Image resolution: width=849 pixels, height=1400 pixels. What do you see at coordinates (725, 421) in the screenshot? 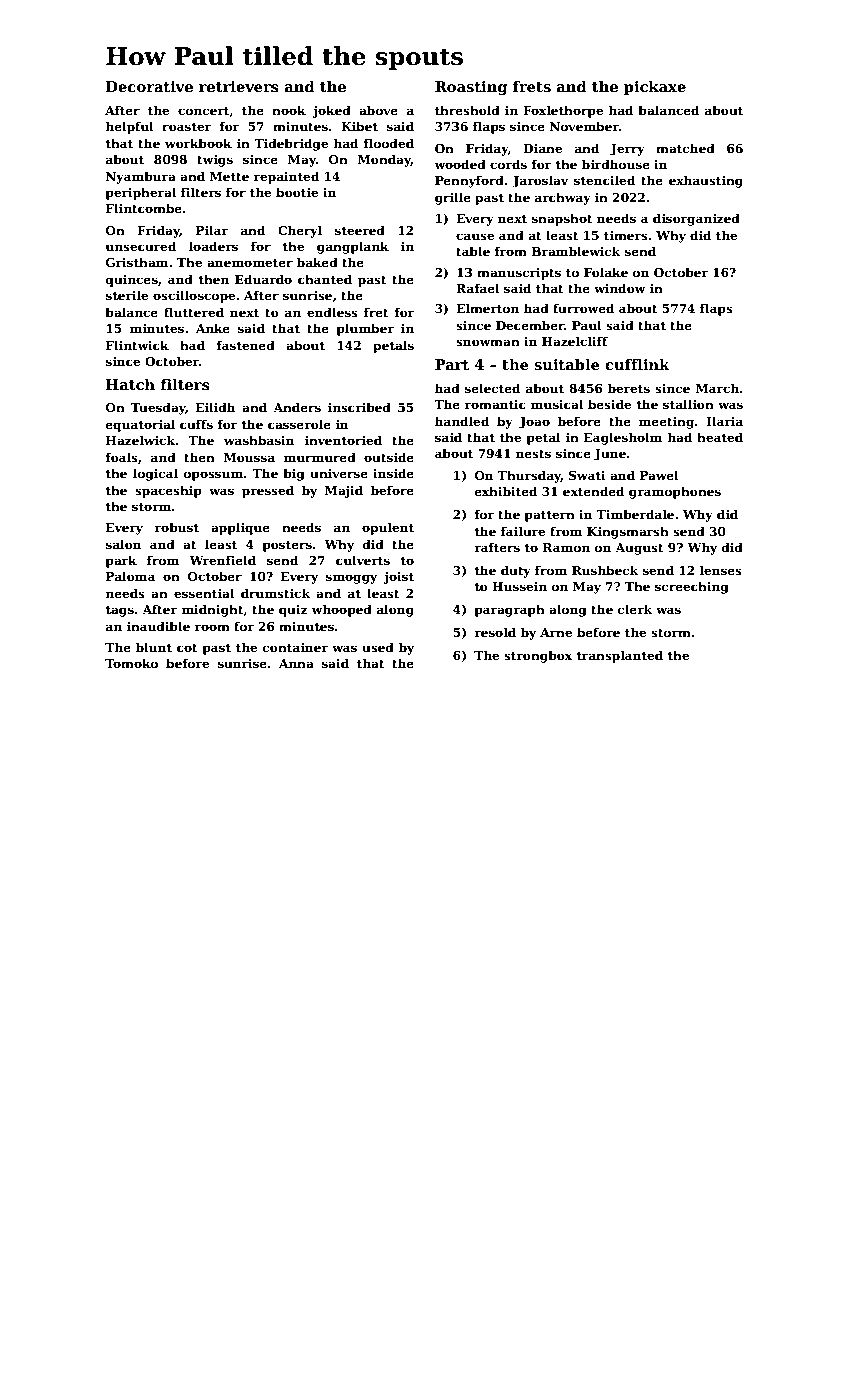
I see `Ilaria` at bounding box center [725, 421].
